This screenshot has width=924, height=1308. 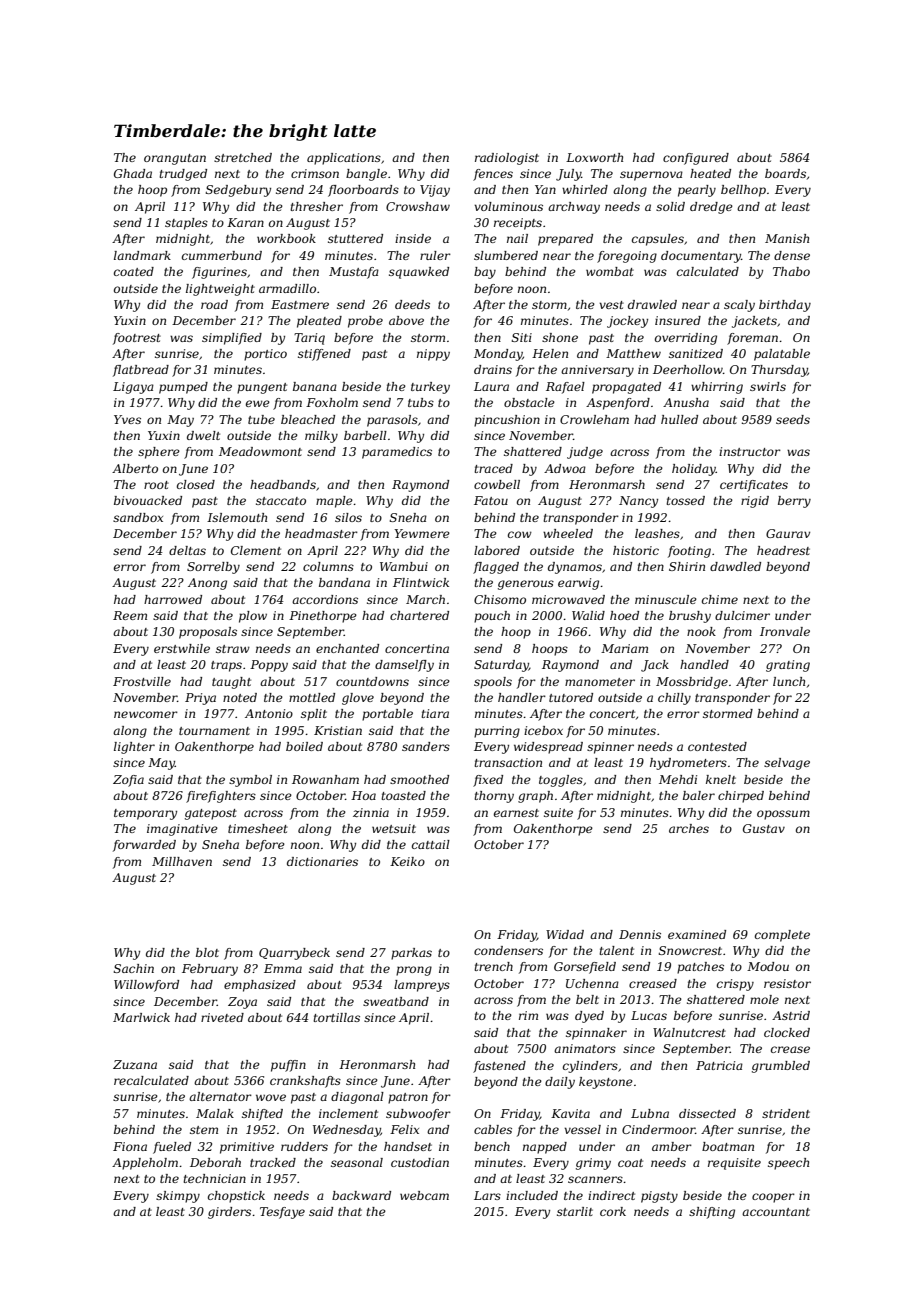 What do you see at coordinates (696, 159) in the screenshot?
I see `configured` at bounding box center [696, 159].
